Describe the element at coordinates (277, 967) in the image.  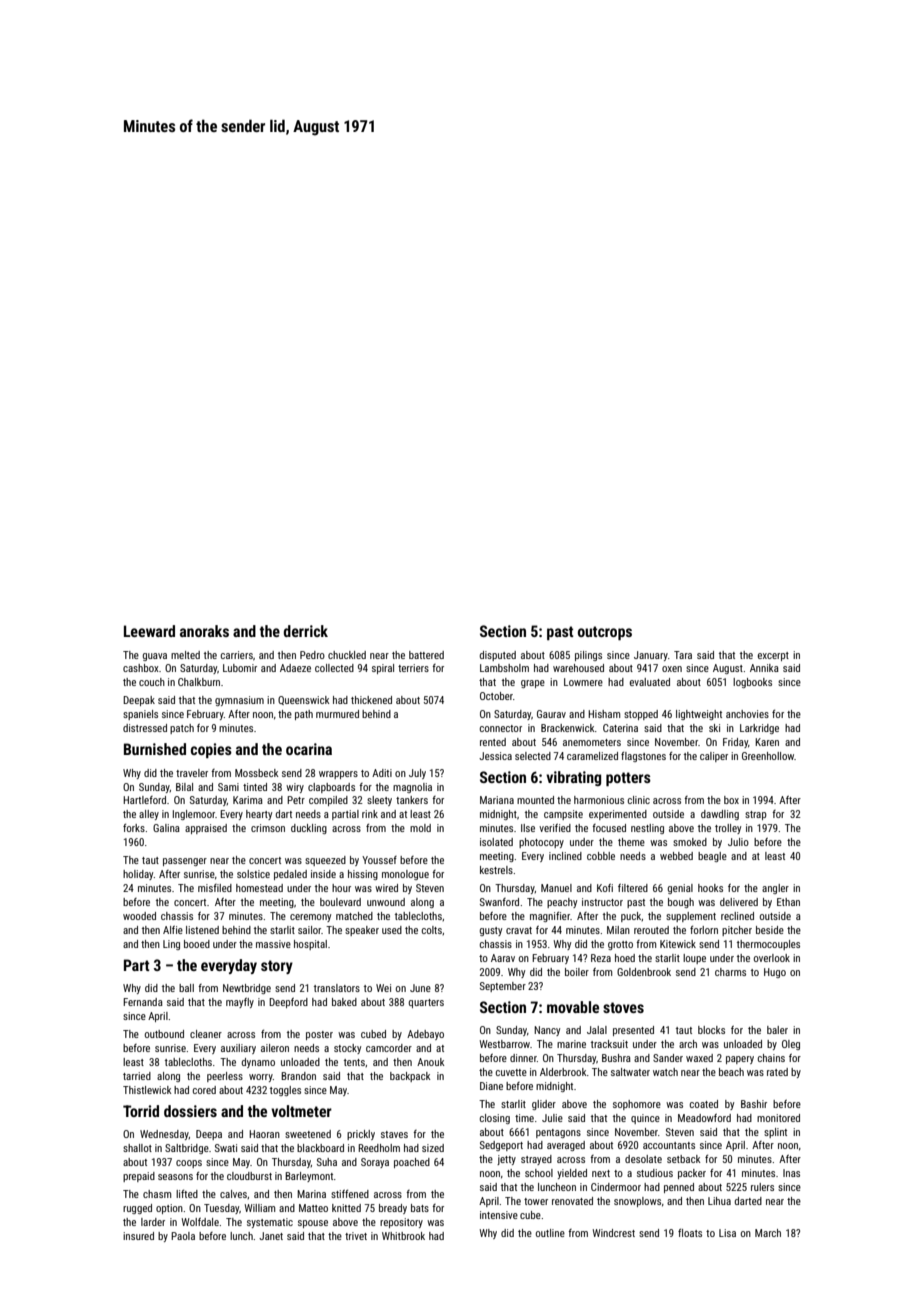
I see `story` at that location.
